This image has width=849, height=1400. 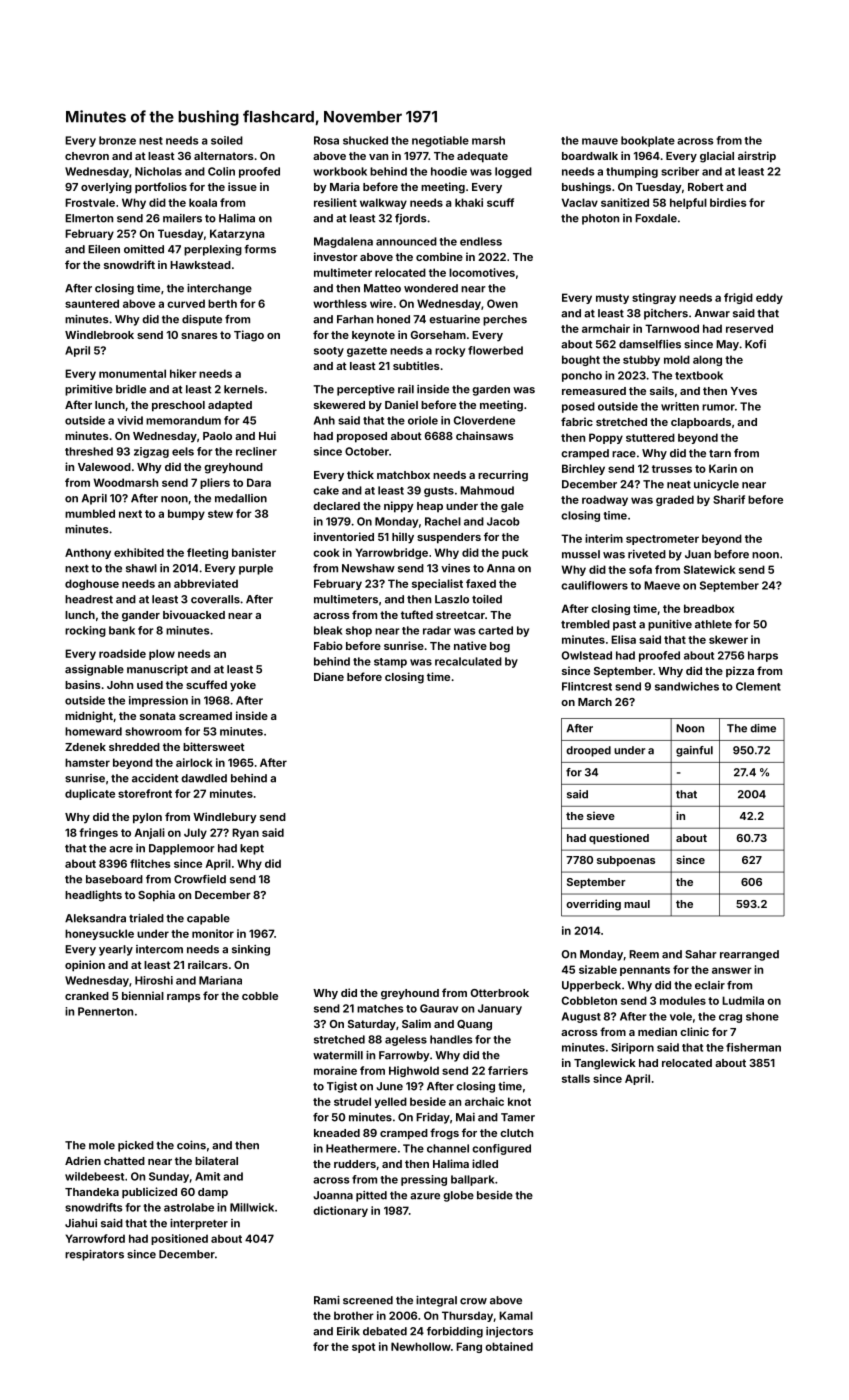 What do you see at coordinates (448, 1148) in the image?
I see `channel` at bounding box center [448, 1148].
